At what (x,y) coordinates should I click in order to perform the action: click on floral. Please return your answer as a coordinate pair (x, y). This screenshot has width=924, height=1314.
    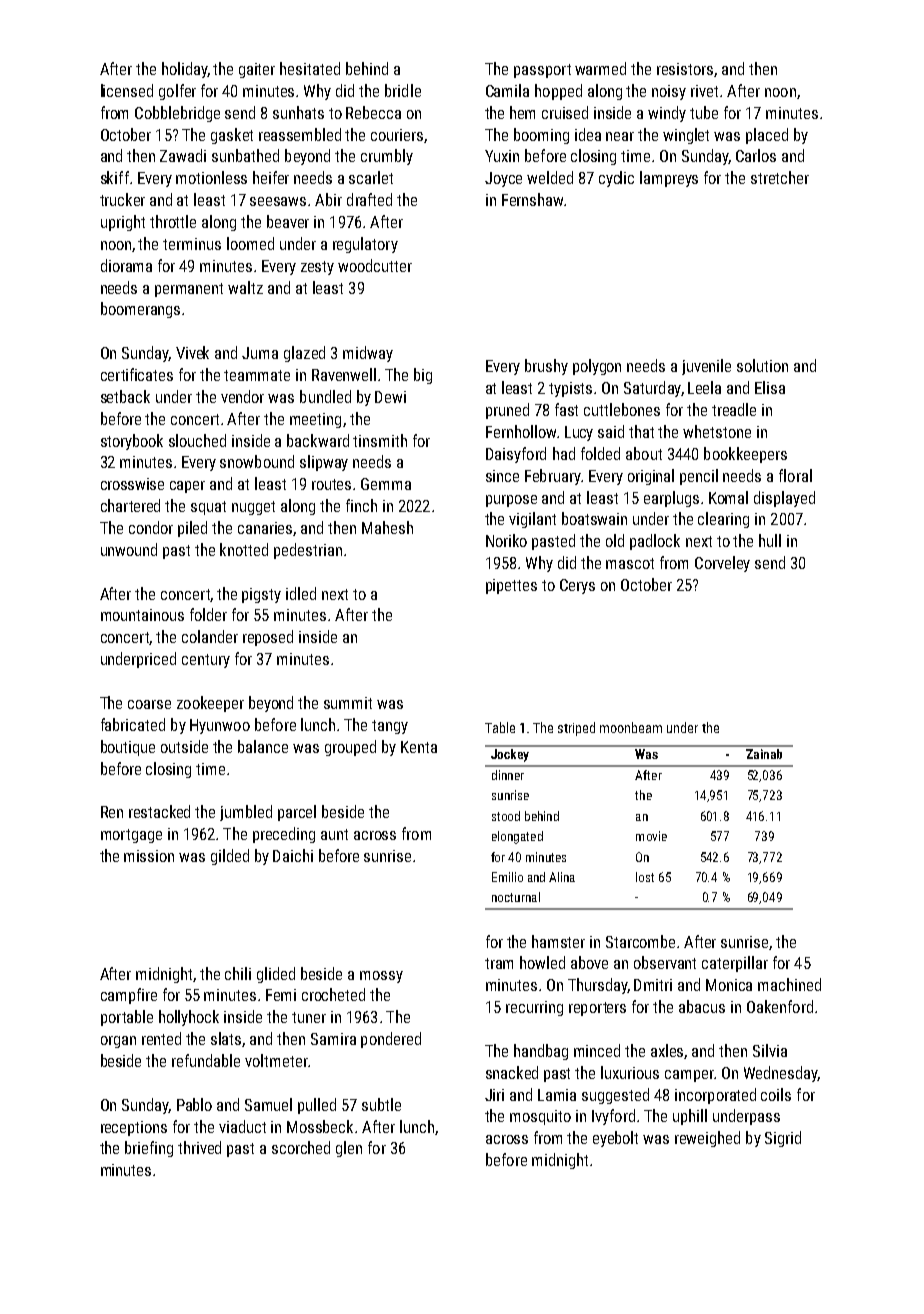
    Looking at the image, I should click on (795, 475).
